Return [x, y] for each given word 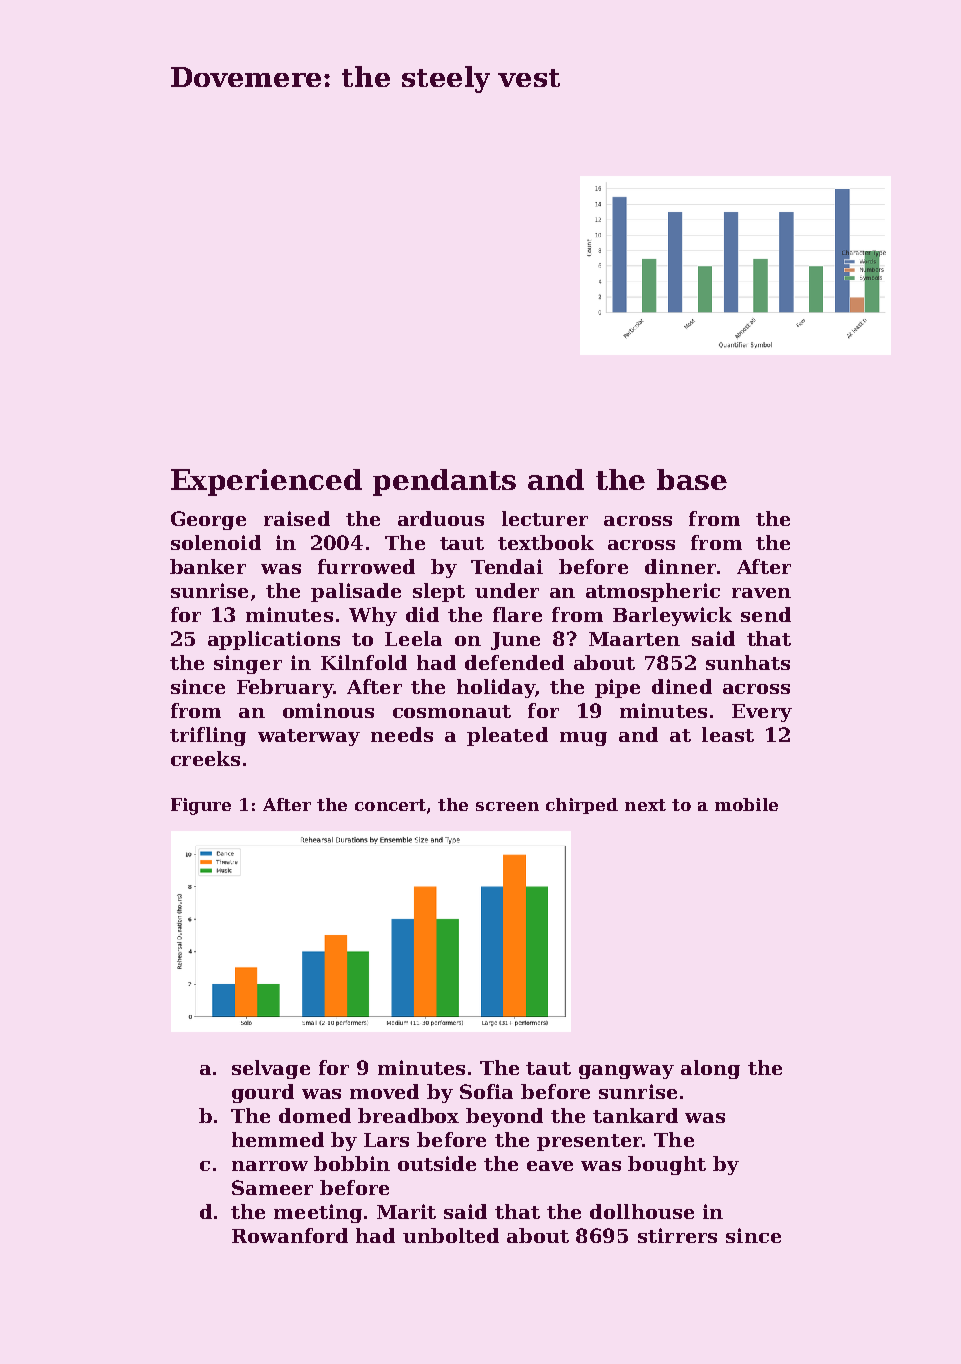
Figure [201, 806]
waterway [309, 737]
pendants [444, 482]
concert [390, 805]
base [692, 479]
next [645, 805]
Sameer [272, 1187]
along [710, 1069]
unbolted [451, 1235]
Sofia [486, 1091]
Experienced [266, 482]
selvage [271, 1069]
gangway [626, 1072]
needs [402, 734]
